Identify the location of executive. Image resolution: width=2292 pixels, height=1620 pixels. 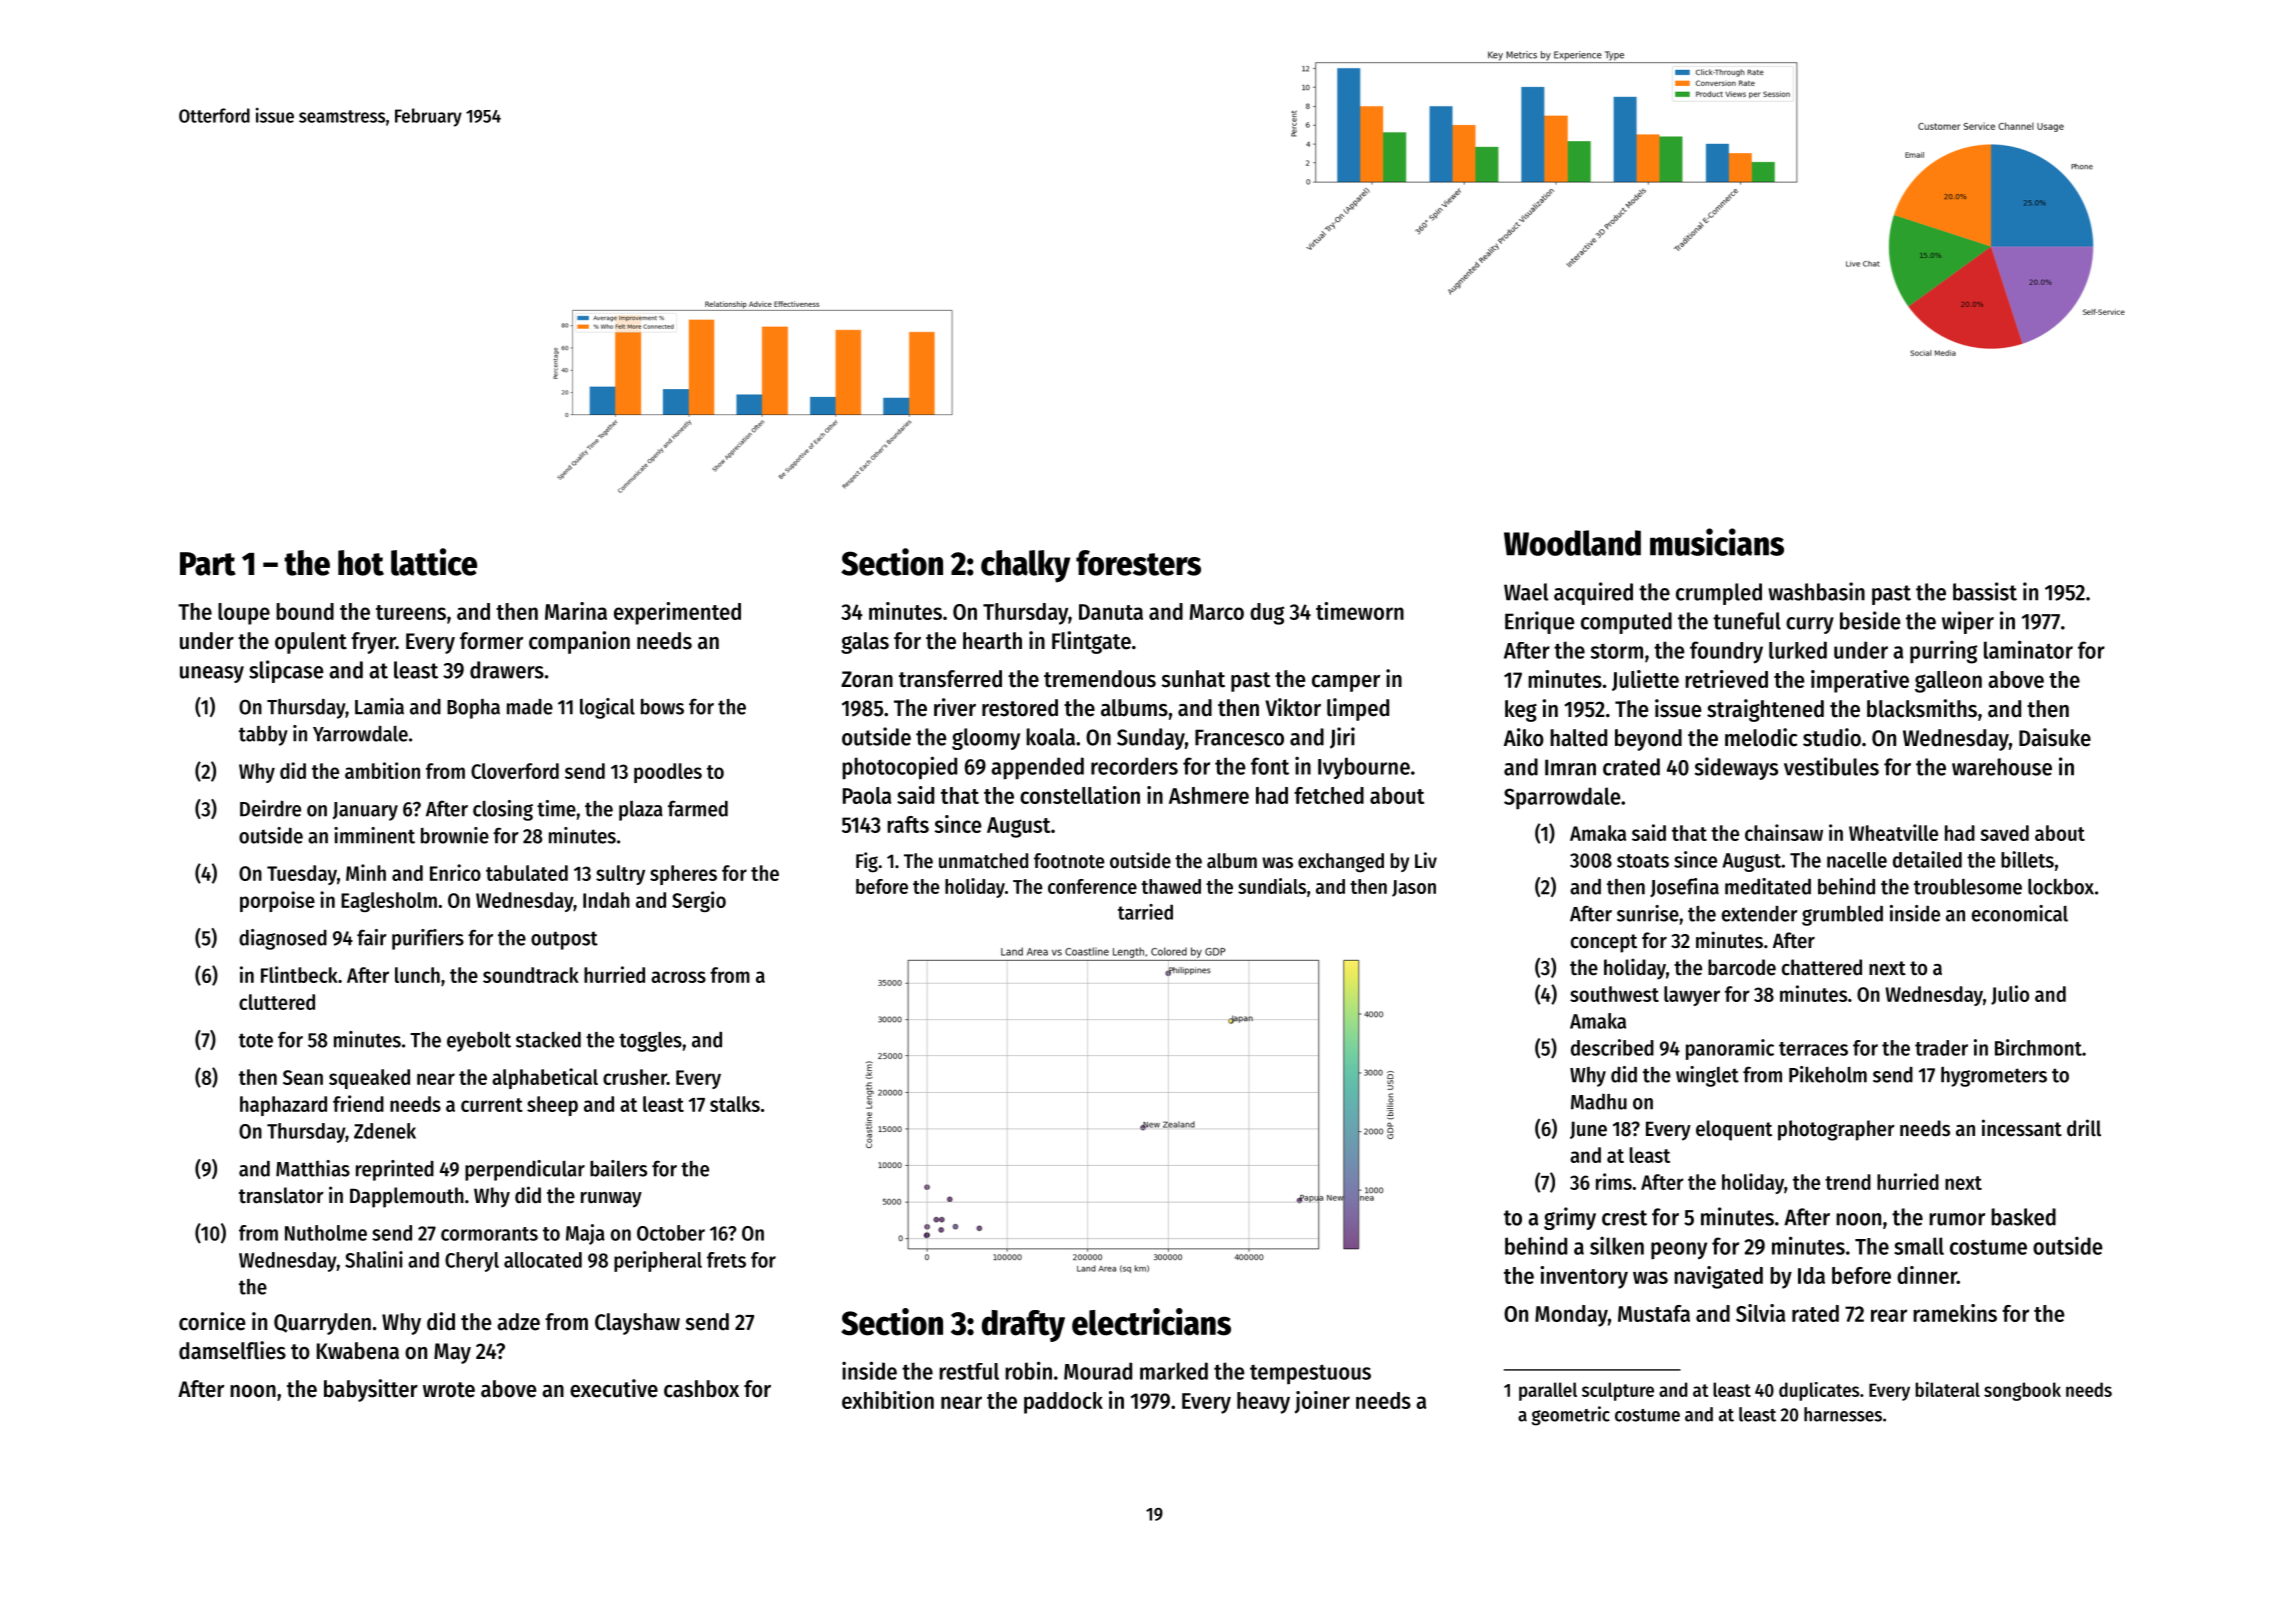
(614, 1388).
